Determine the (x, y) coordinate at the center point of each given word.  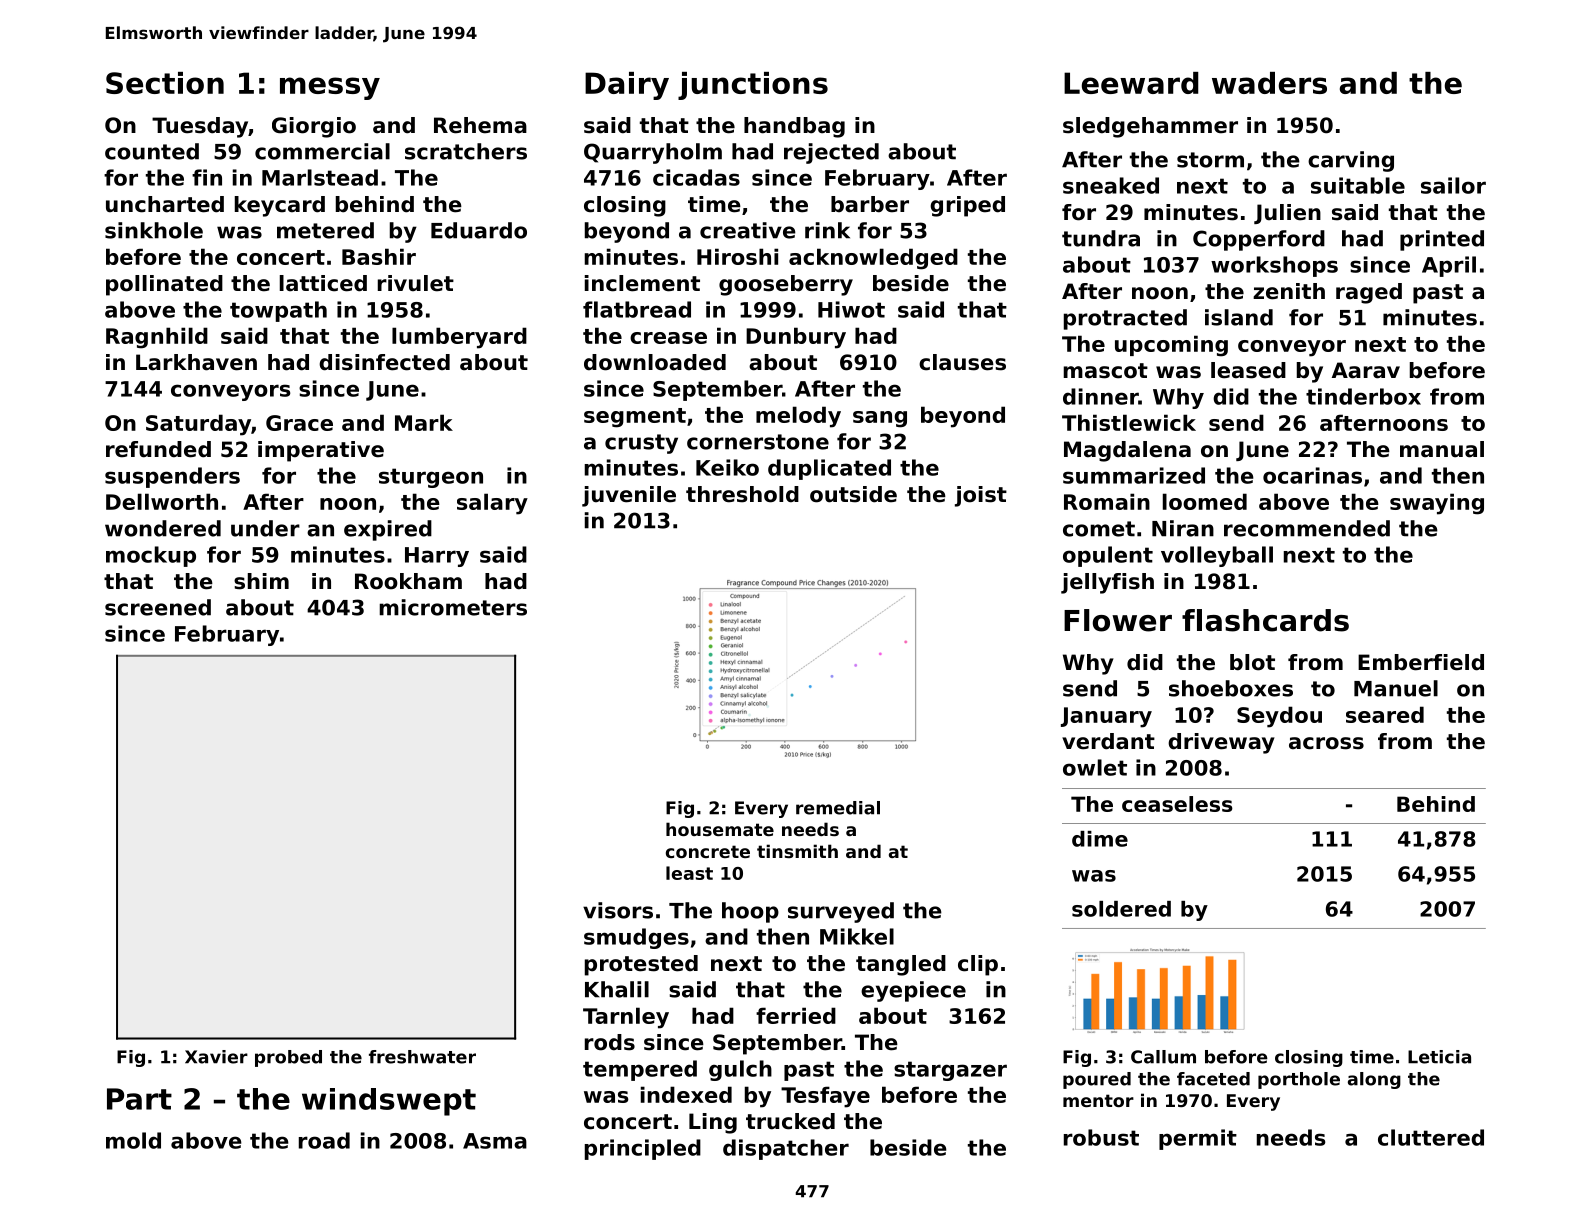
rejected (831, 153)
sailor (1453, 185)
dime (1100, 839)
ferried (796, 1015)
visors (618, 910)
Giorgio (314, 127)
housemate (720, 829)
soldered (1121, 909)
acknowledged (873, 259)
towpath (278, 311)
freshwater (422, 1057)
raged (1369, 293)
